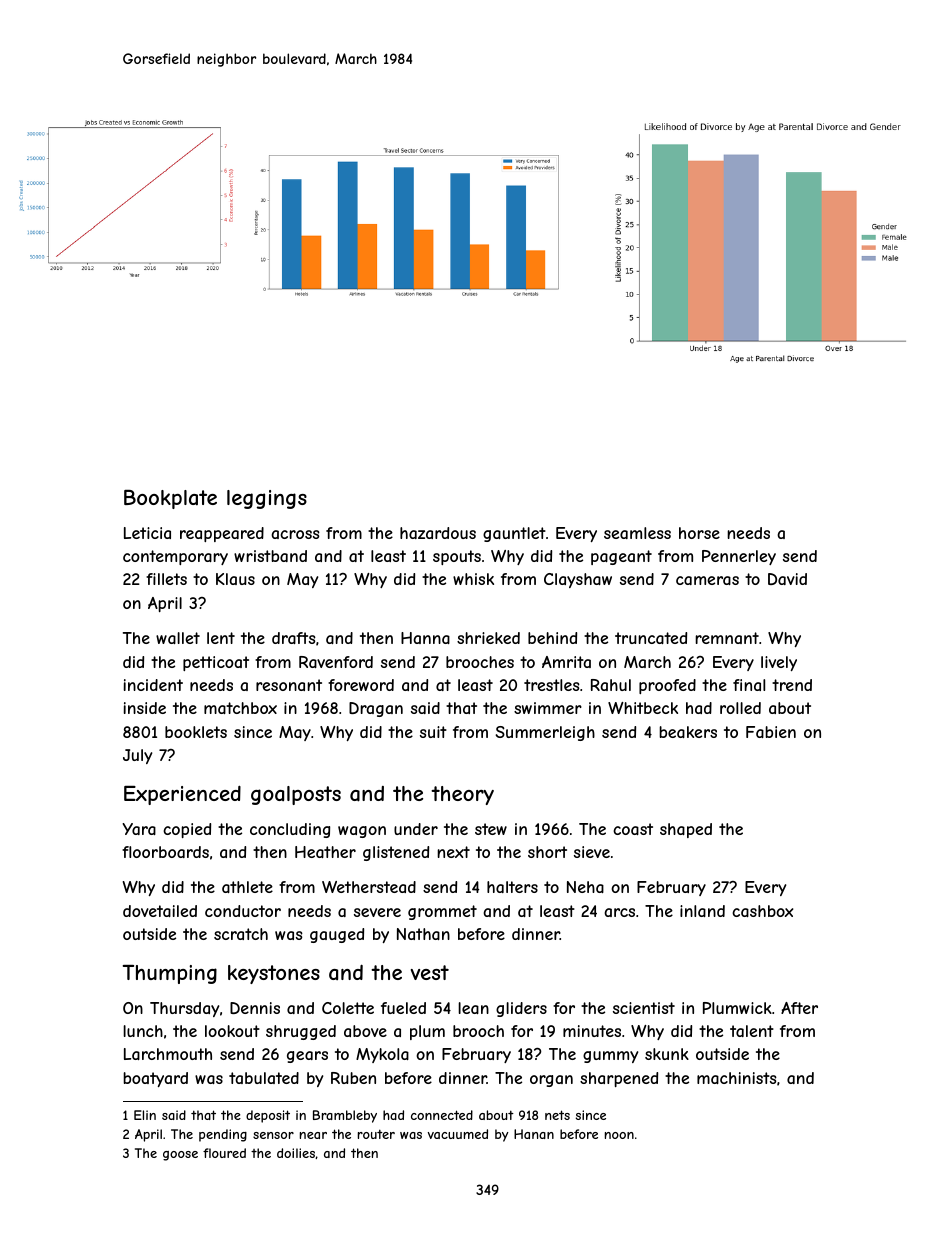 Image resolution: width=952 pixels, height=1233 pixels. What do you see at coordinates (170, 499) in the screenshot?
I see `Bookplate` at bounding box center [170, 499].
